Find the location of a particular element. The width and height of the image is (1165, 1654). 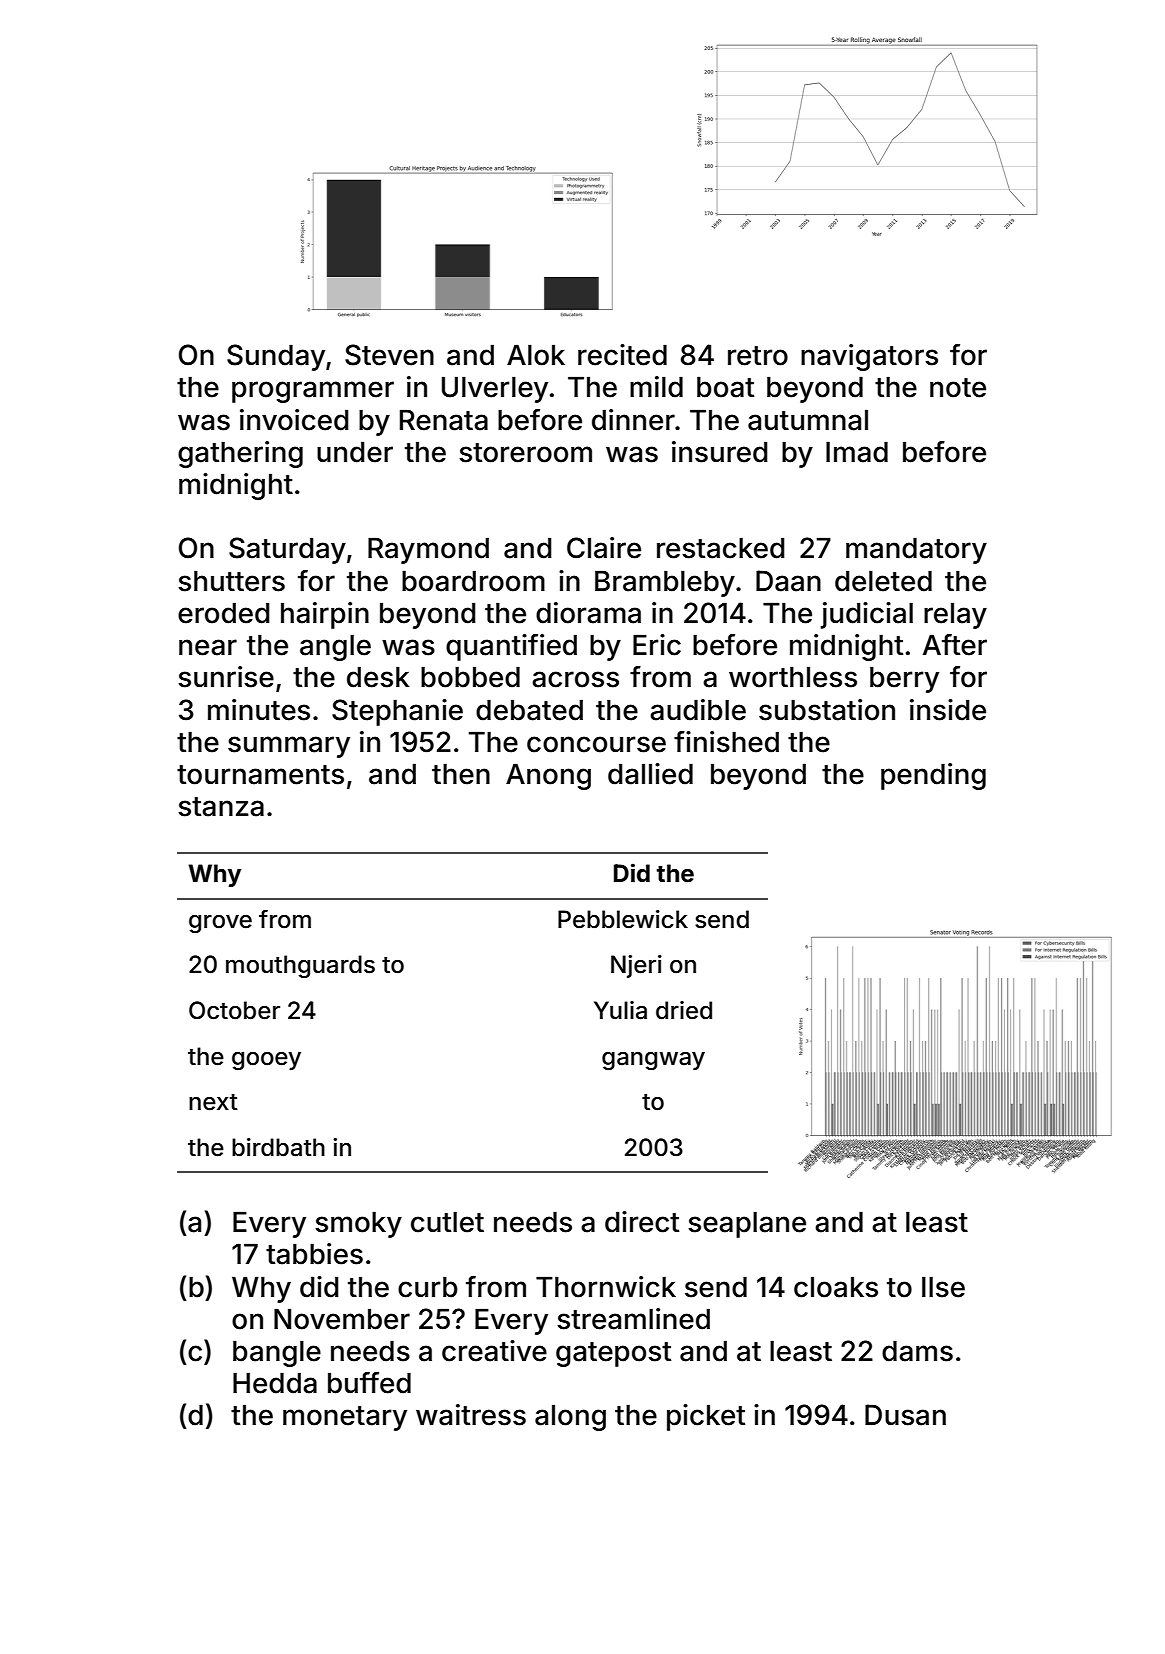

Hedda is located at coordinates (275, 1383).
